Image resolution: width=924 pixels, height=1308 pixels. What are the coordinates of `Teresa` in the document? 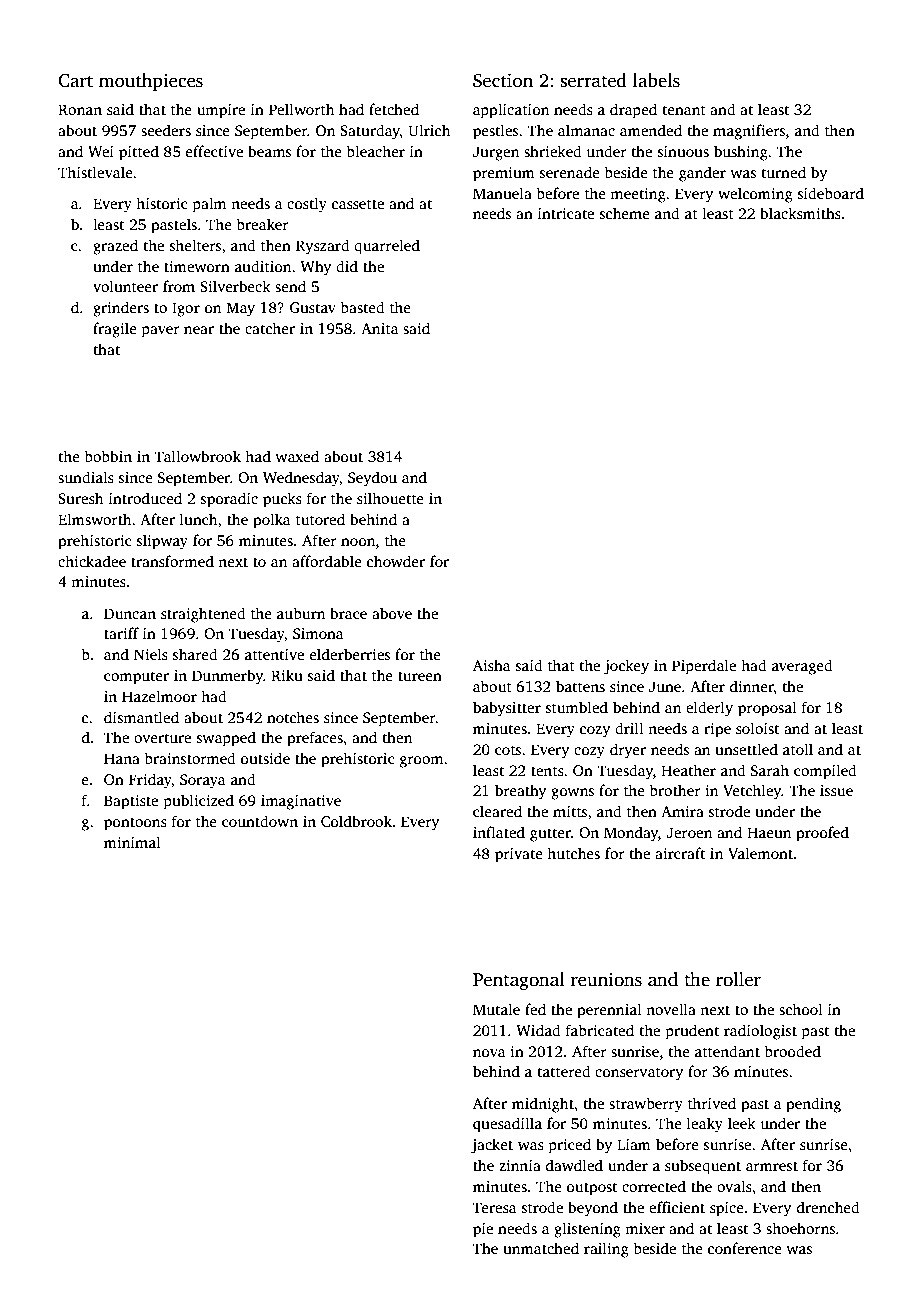 It's located at (495, 1208).
